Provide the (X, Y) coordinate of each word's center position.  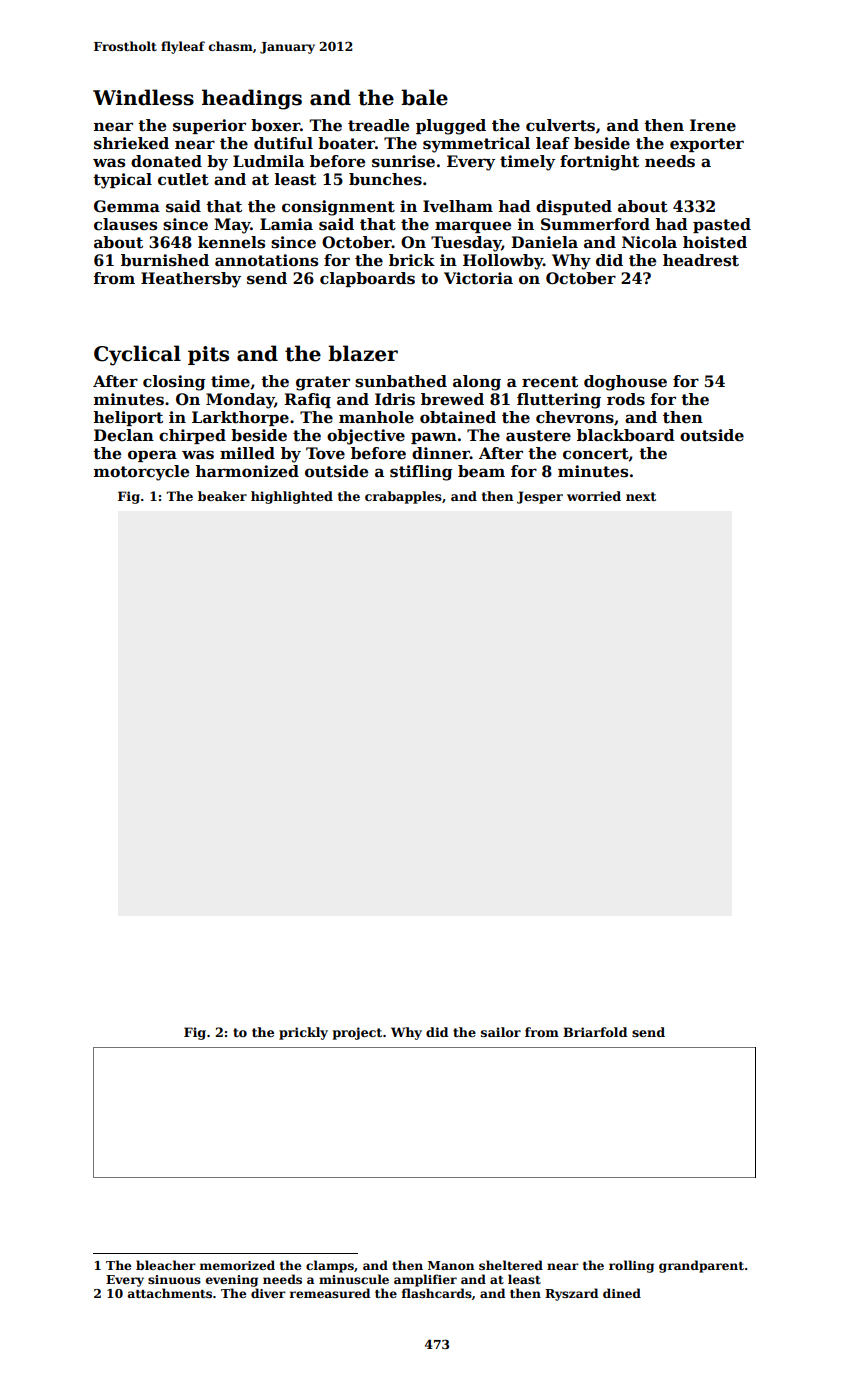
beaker (222, 496)
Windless (143, 97)
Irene (713, 125)
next (641, 496)
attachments (170, 1293)
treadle (378, 125)
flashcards (437, 1293)
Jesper (540, 497)
